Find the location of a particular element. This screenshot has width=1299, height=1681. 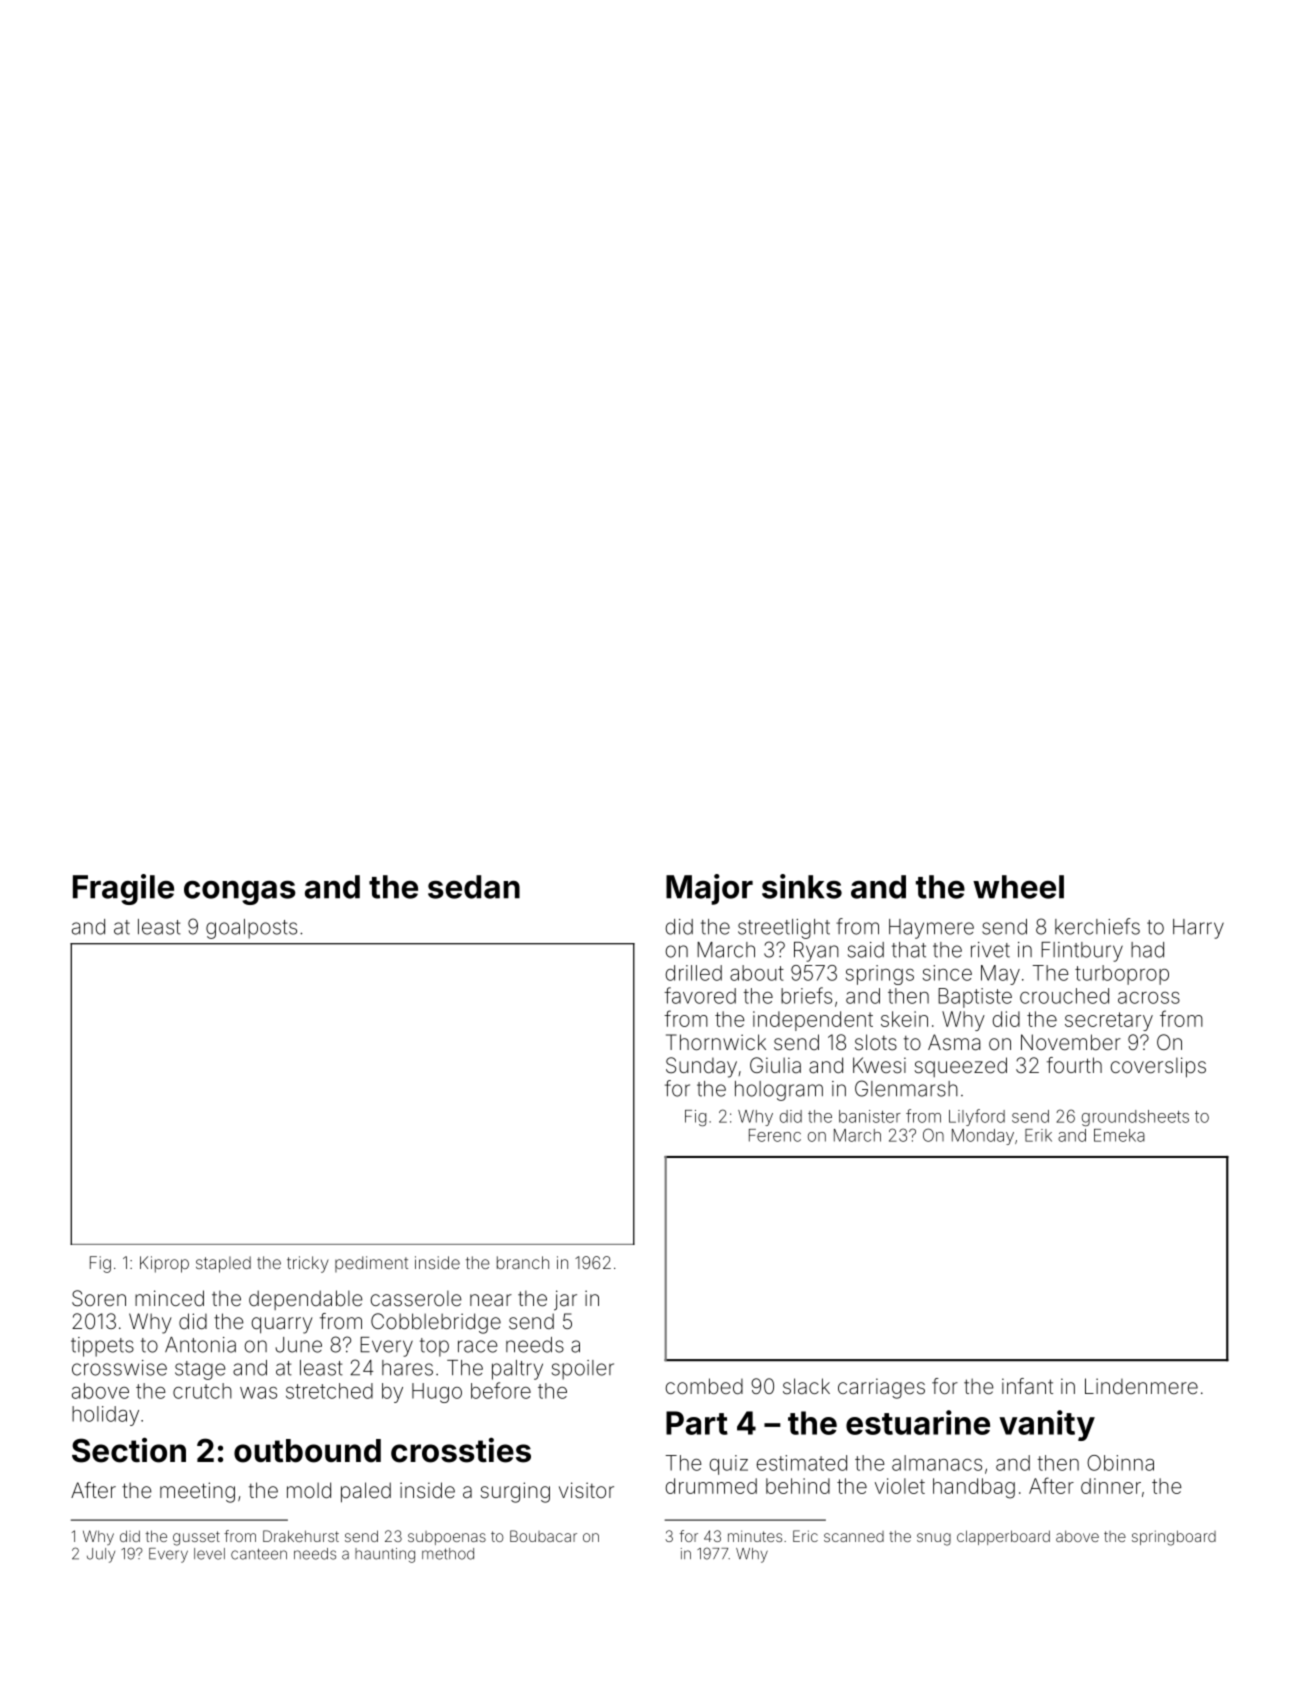

congas is located at coordinates (240, 893).
